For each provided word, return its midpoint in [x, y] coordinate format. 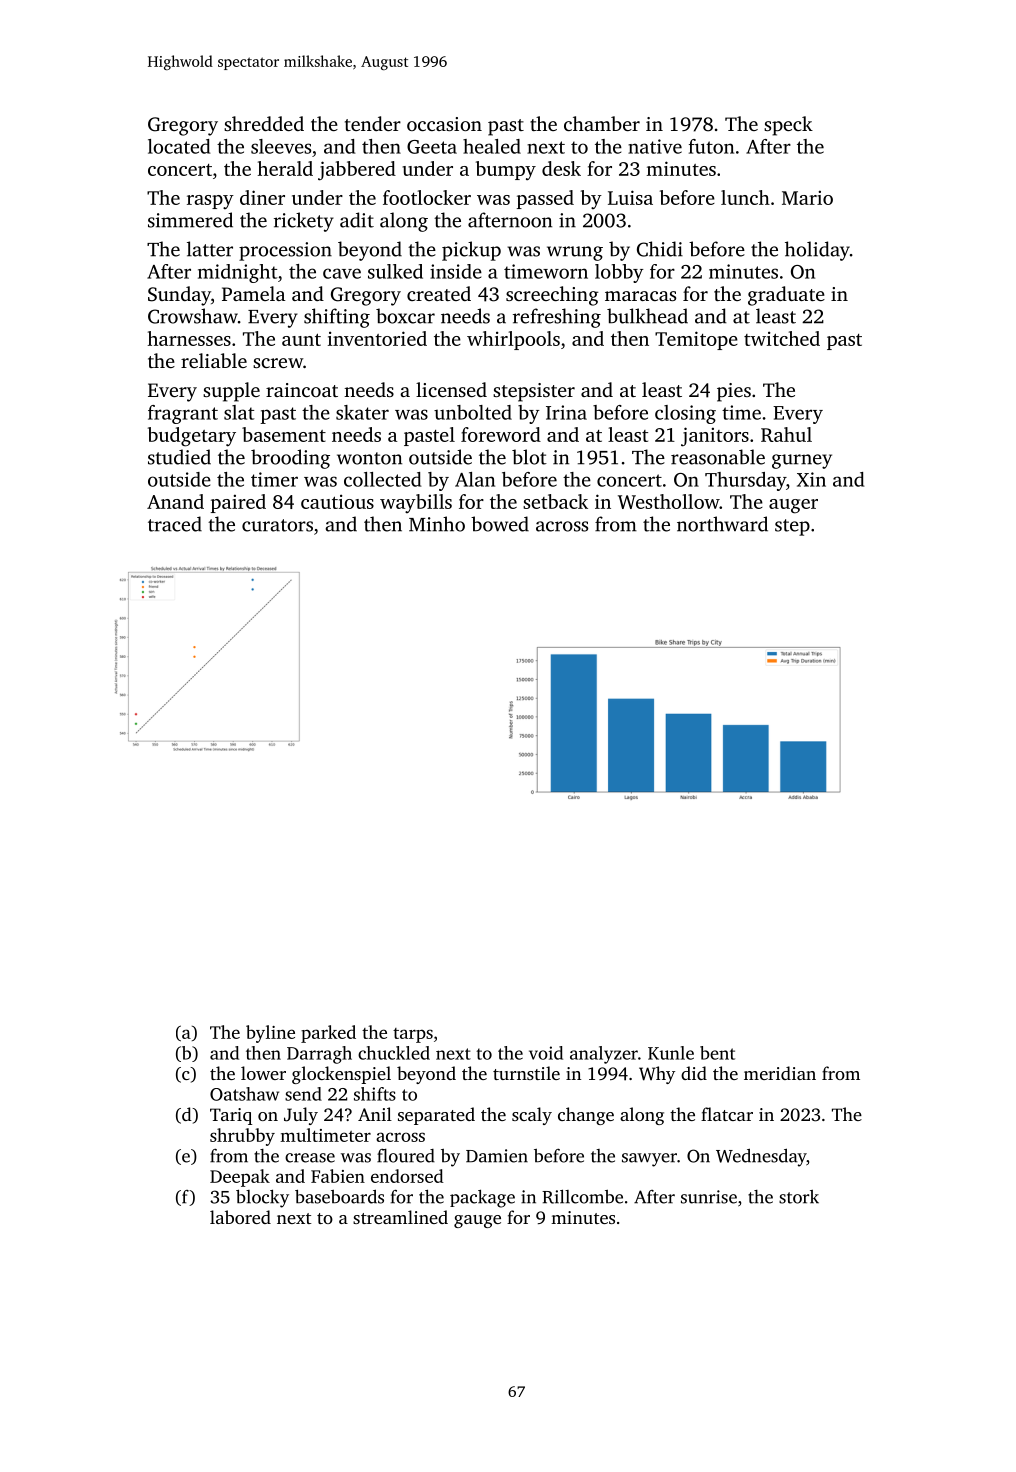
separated [436, 1116]
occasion [444, 124]
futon [711, 146]
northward [722, 524]
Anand [175, 501]
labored [240, 1217]
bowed [500, 524]
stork [799, 1197]
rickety [304, 222]
